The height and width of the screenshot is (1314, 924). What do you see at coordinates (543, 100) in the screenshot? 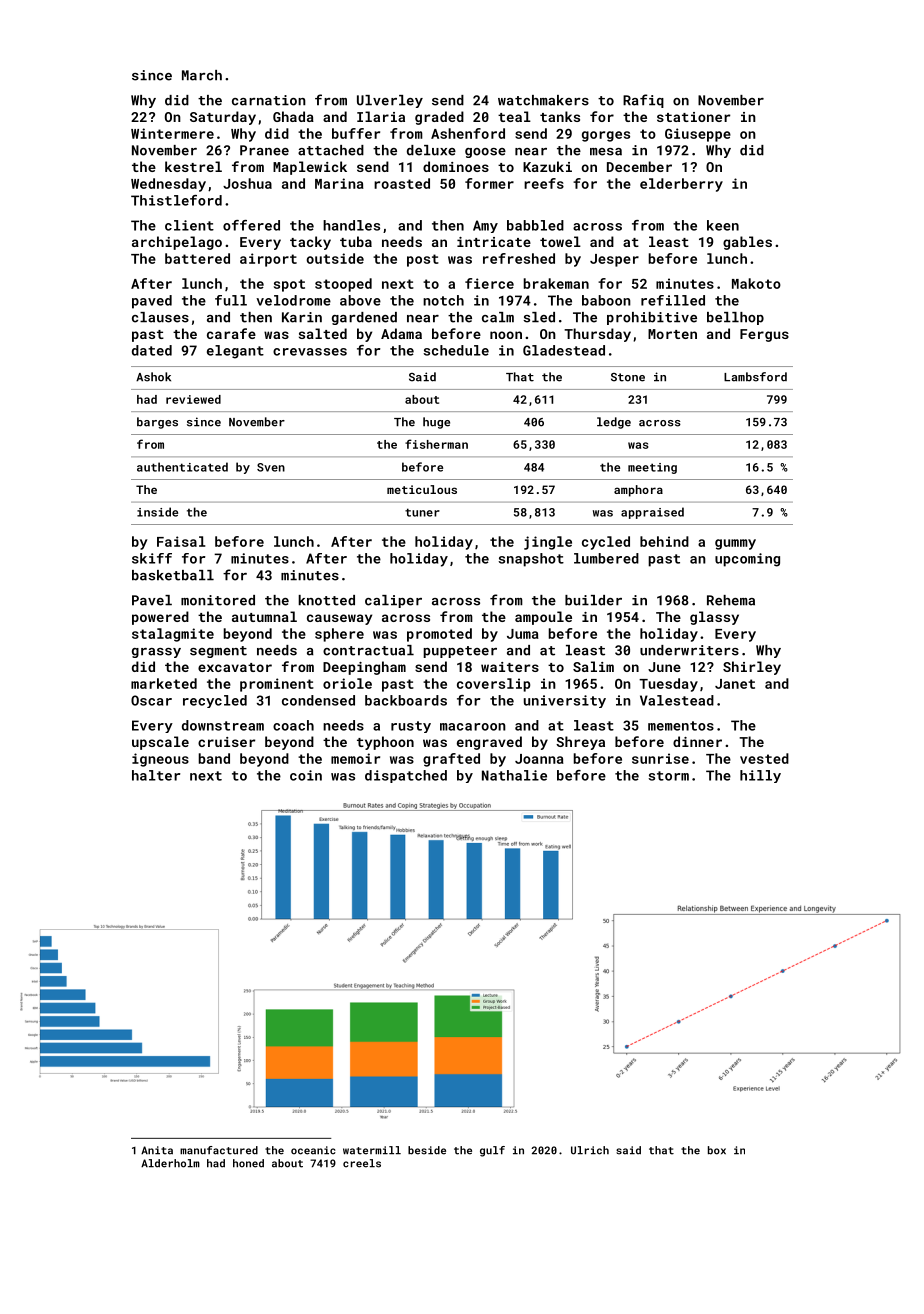
I see `watchmakers` at bounding box center [543, 100].
